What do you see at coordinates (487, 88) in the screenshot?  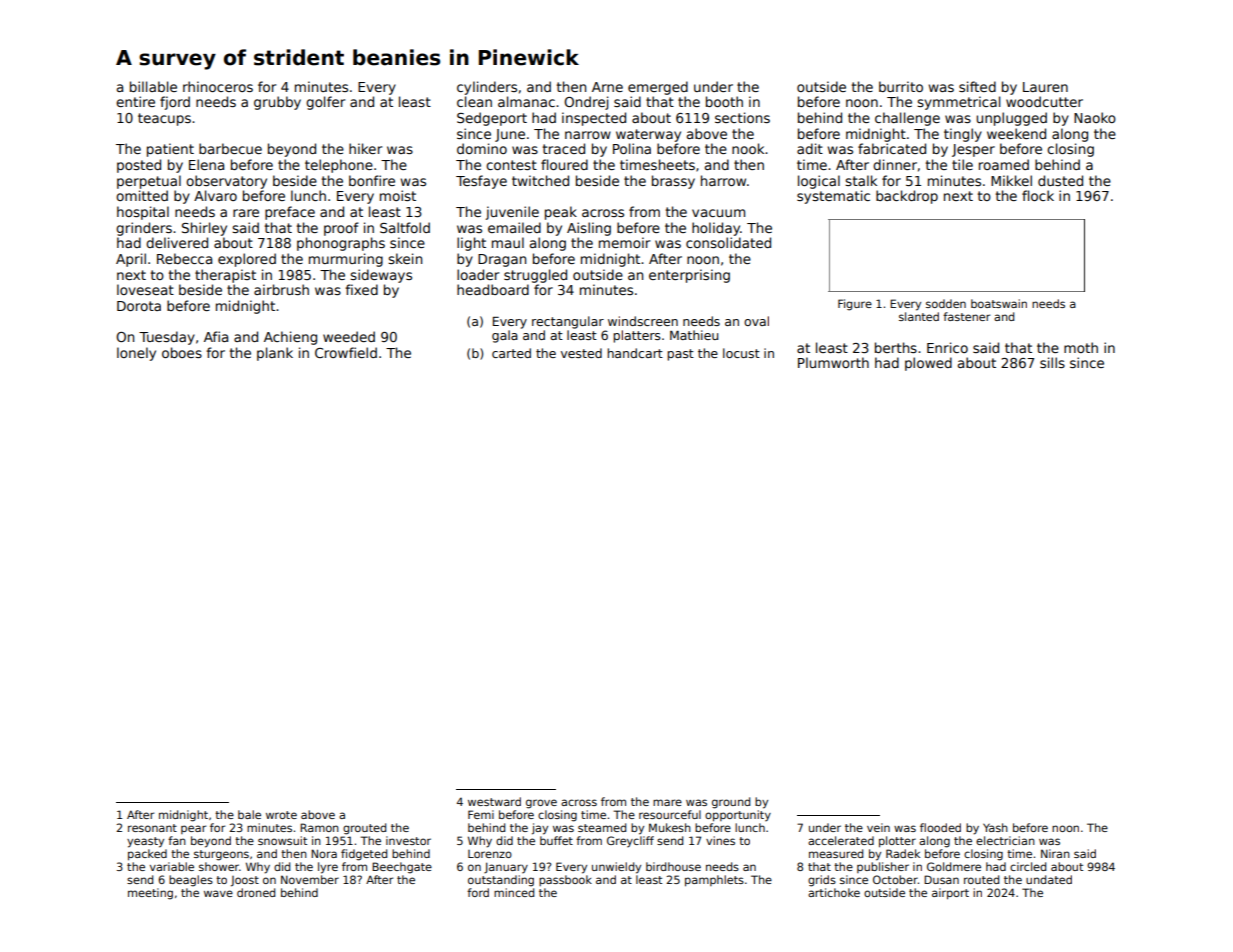 I see `cylinders` at bounding box center [487, 88].
